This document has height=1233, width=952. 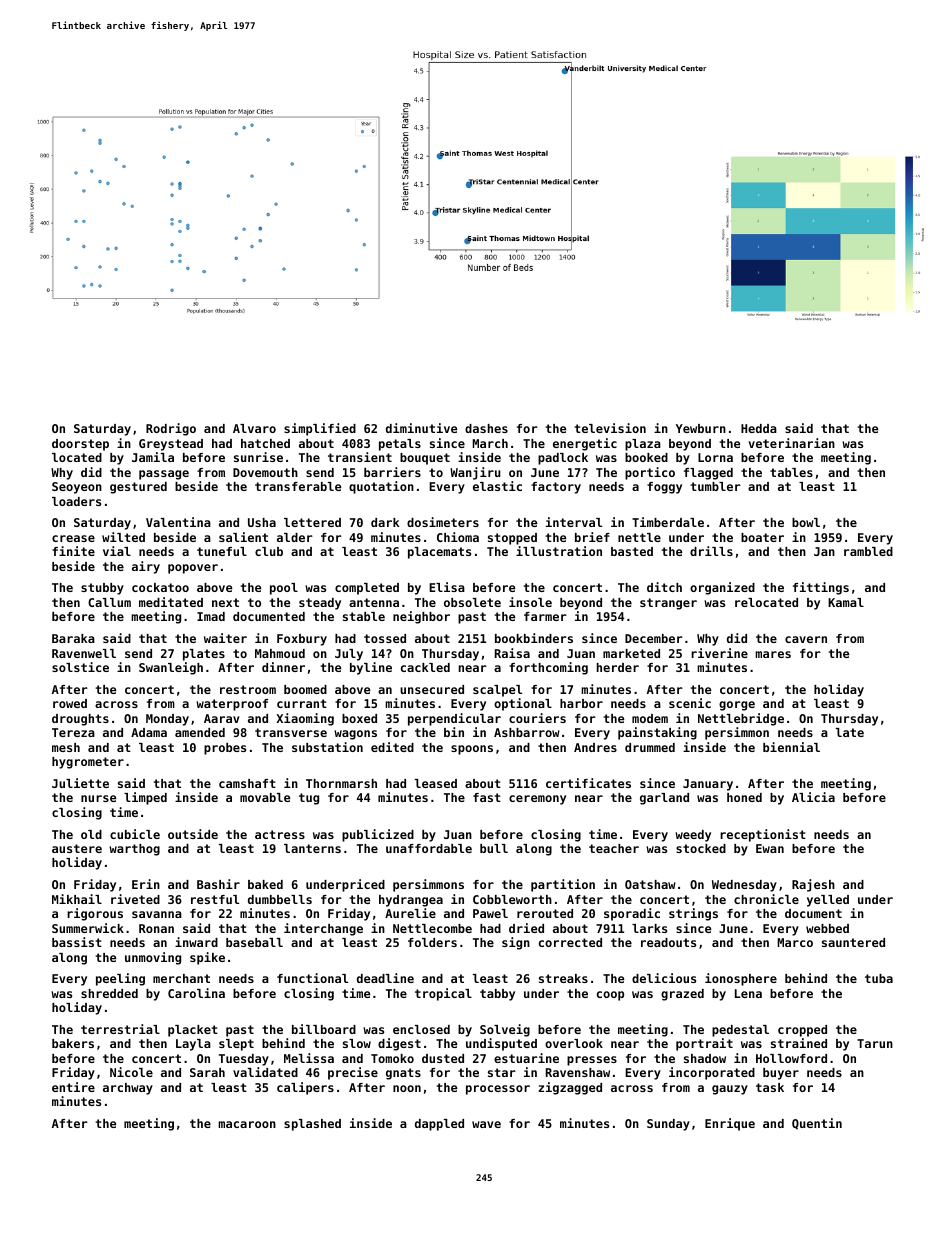 What do you see at coordinates (806, 522) in the document?
I see `bowl` at bounding box center [806, 522].
